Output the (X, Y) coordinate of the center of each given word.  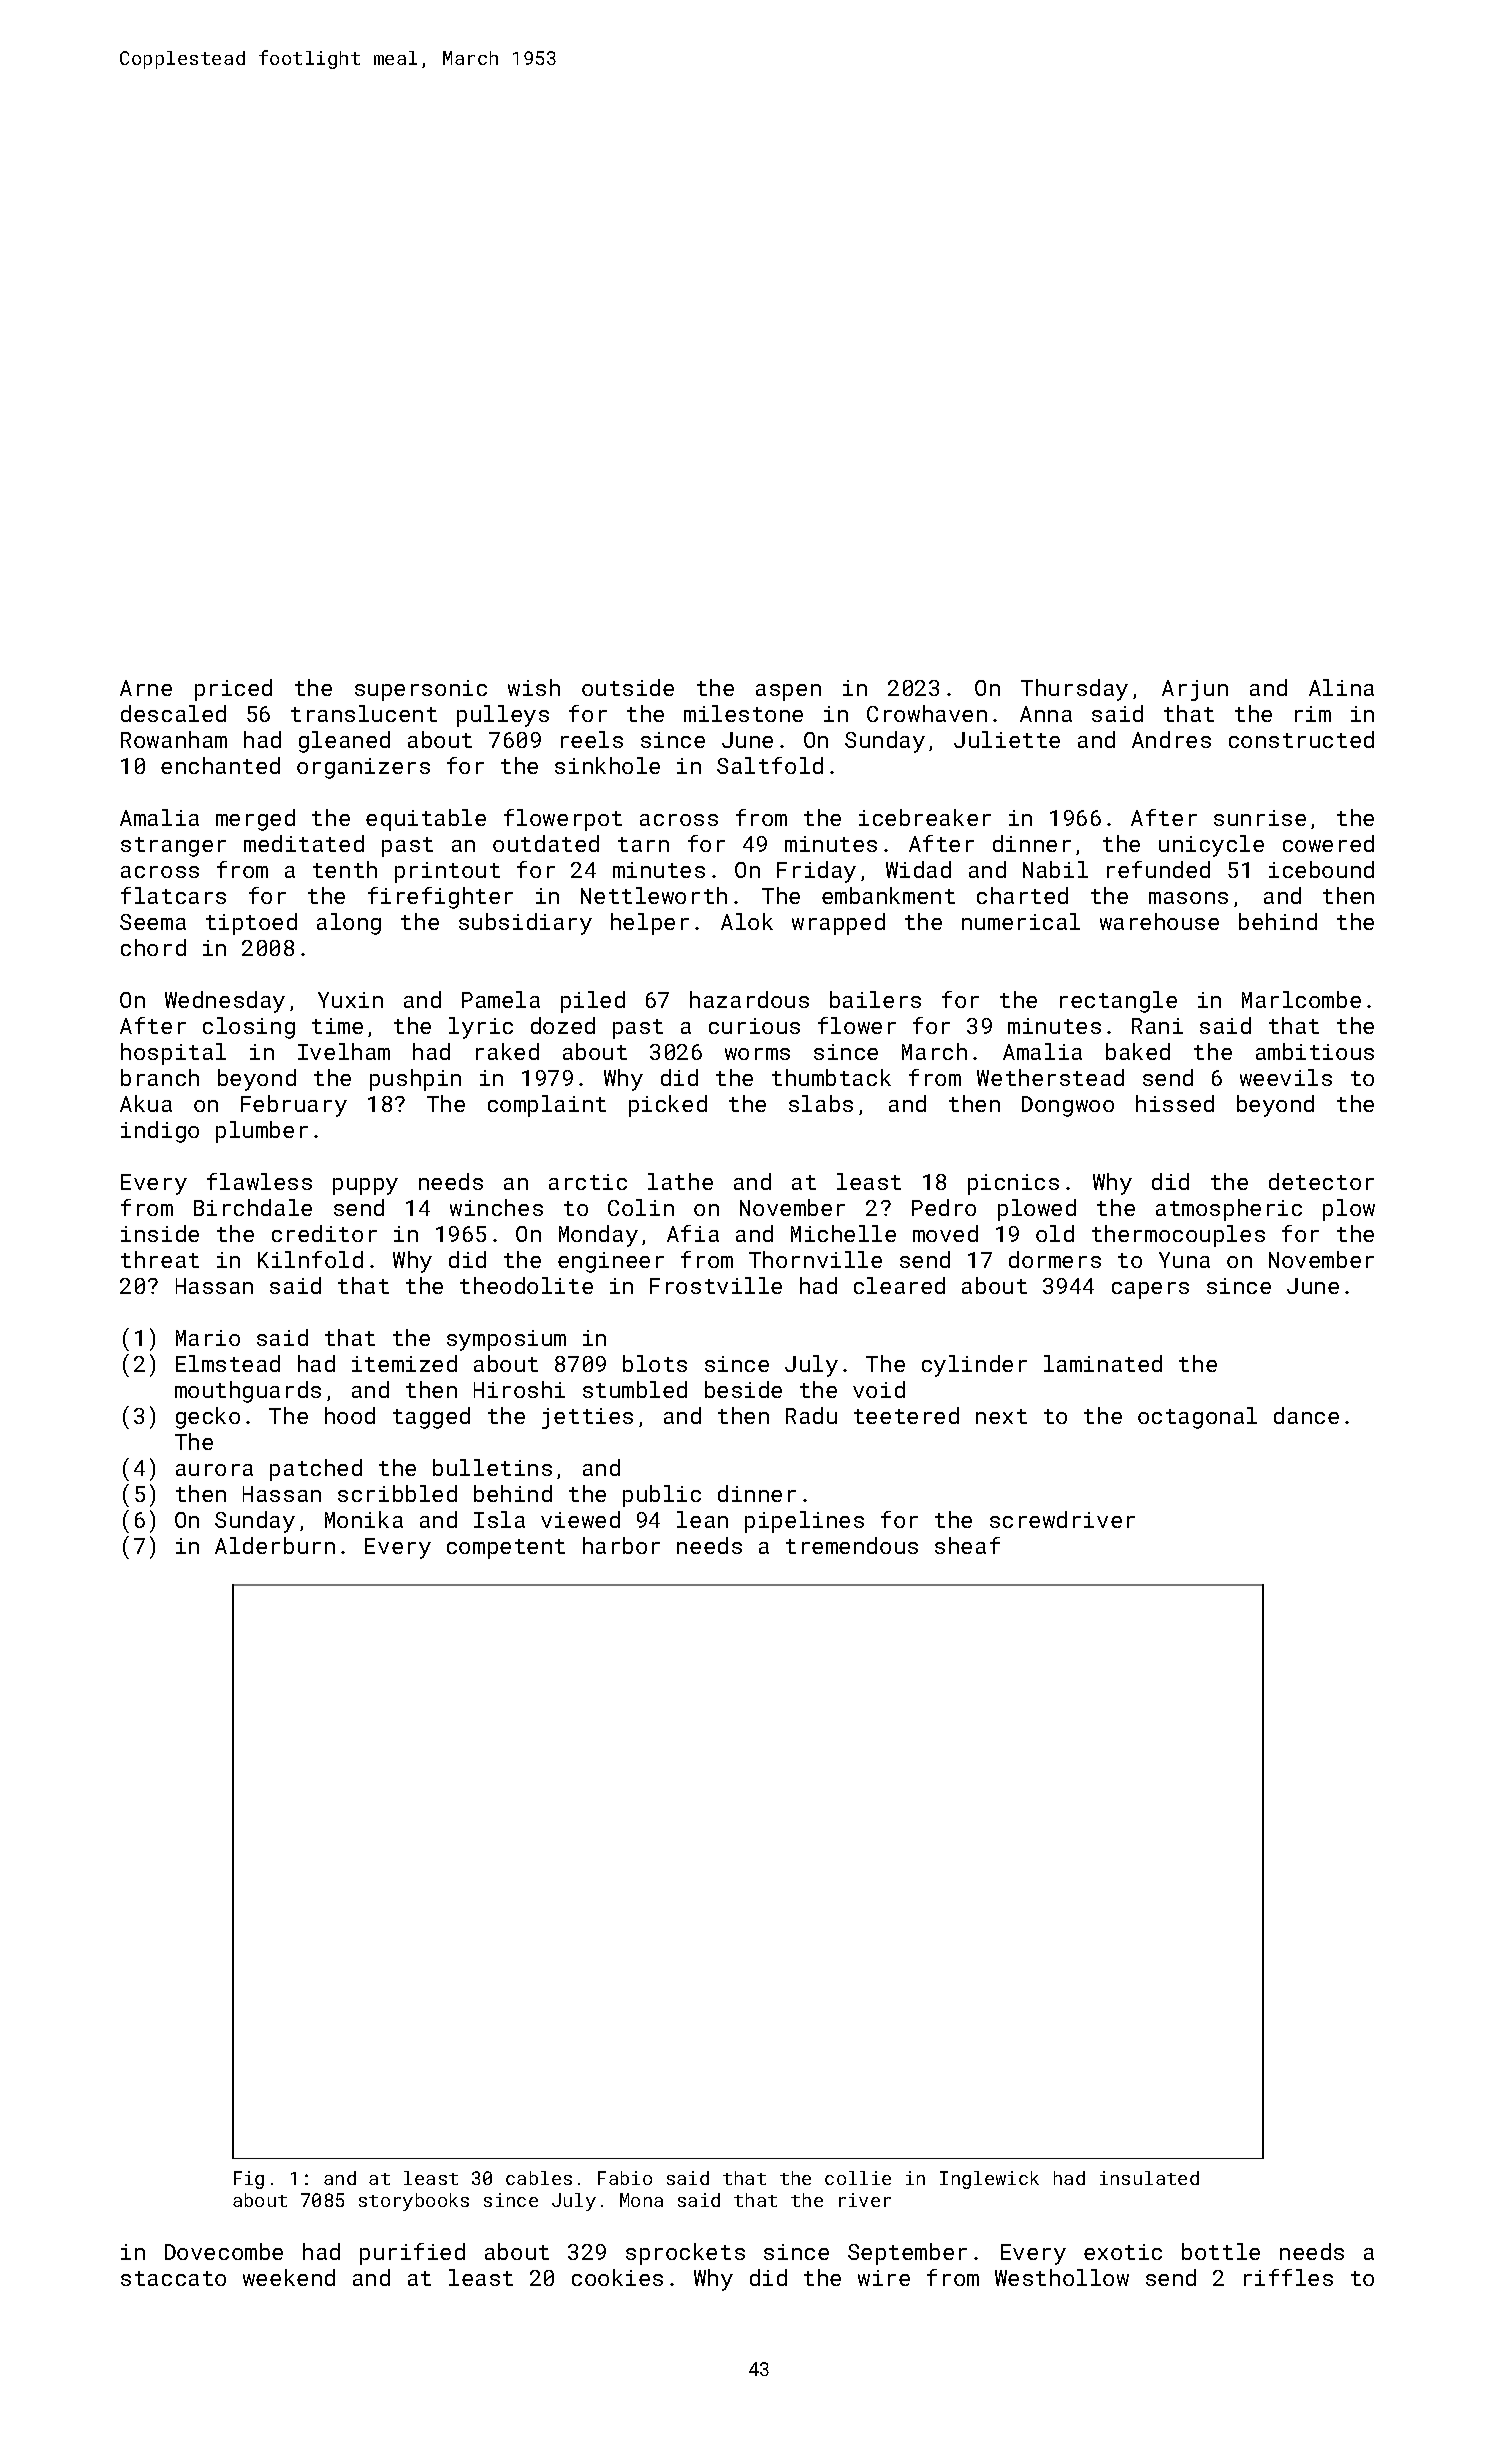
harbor (621, 1545)
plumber (262, 1132)
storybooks (414, 2202)
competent (506, 1549)
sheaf (967, 1545)
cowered (1328, 843)
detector (1321, 1181)
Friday (816, 872)
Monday (598, 1236)
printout (447, 872)
